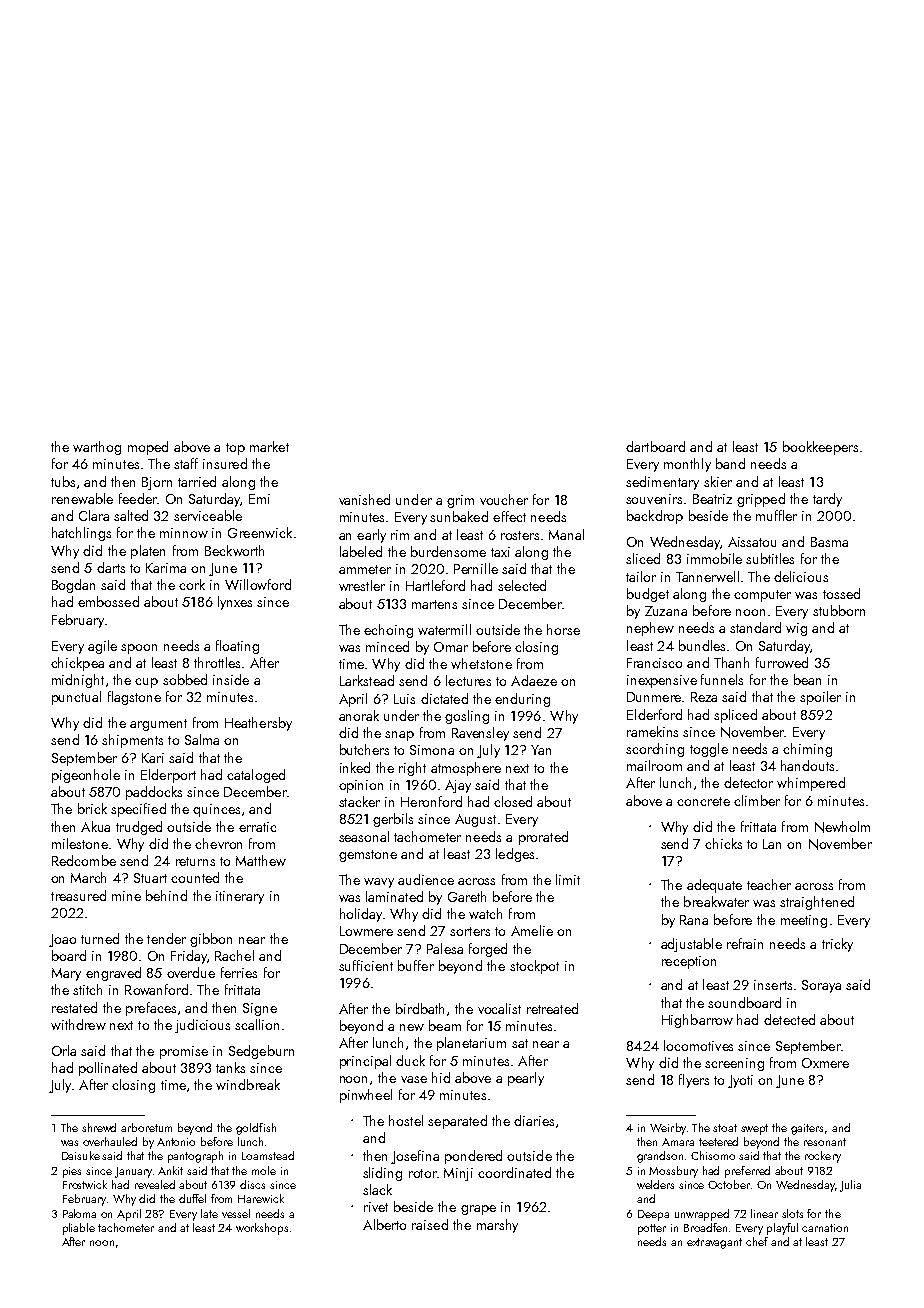  I want to click on engraved, so click(113, 974).
